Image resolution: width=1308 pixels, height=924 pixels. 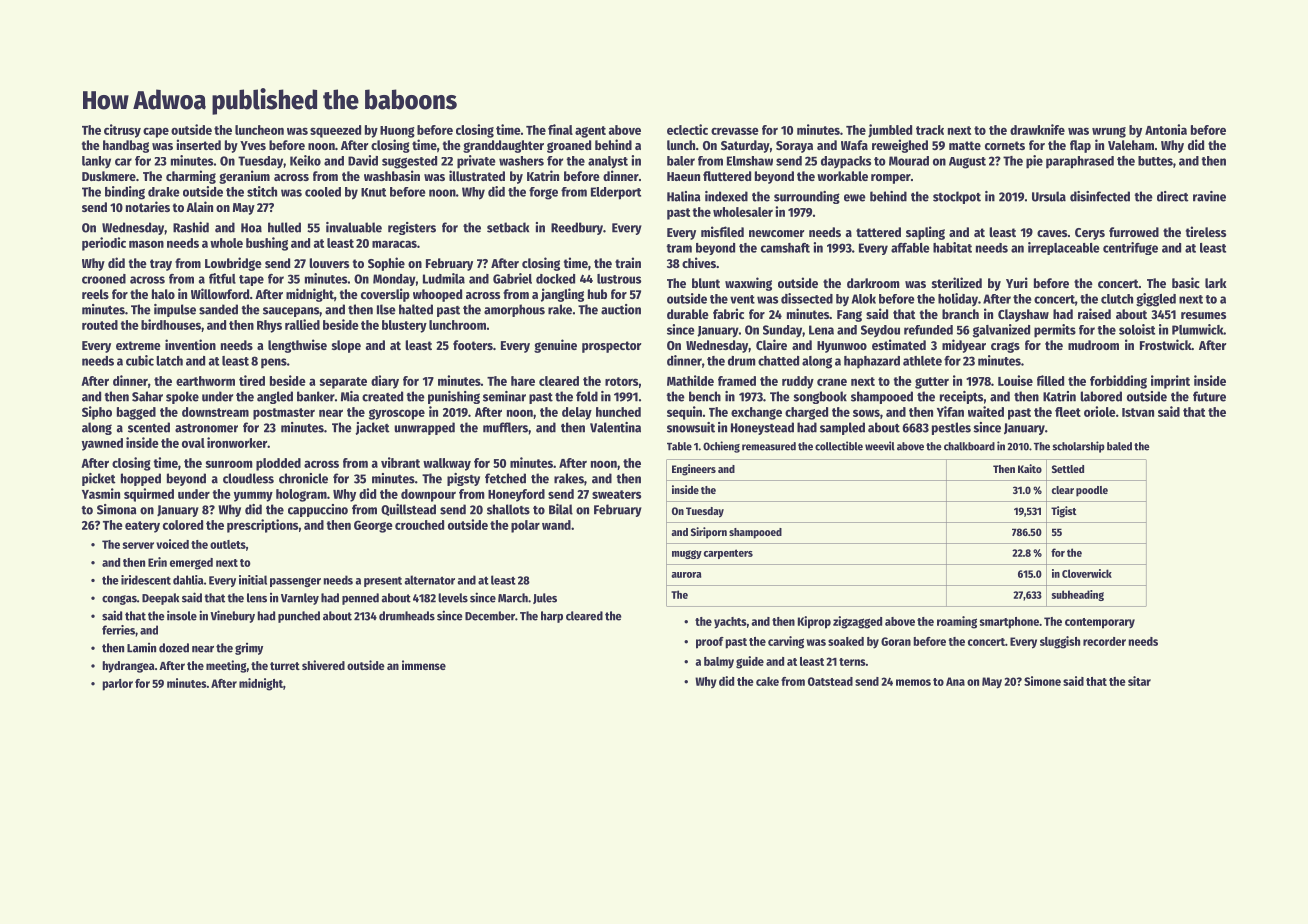 I want to click on drawknife, so click(x=1037, y=129).
